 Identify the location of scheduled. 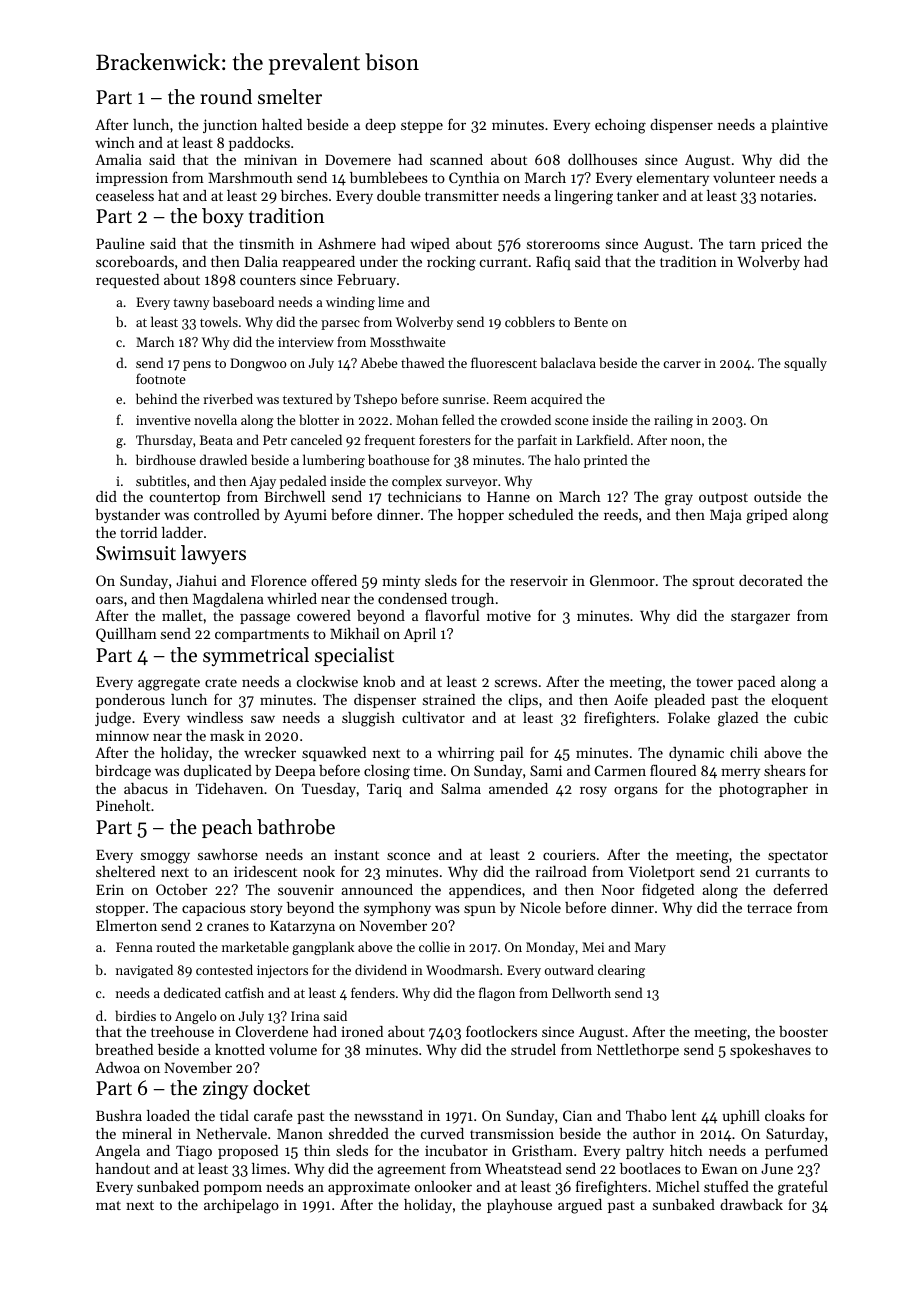
(541, 514).
